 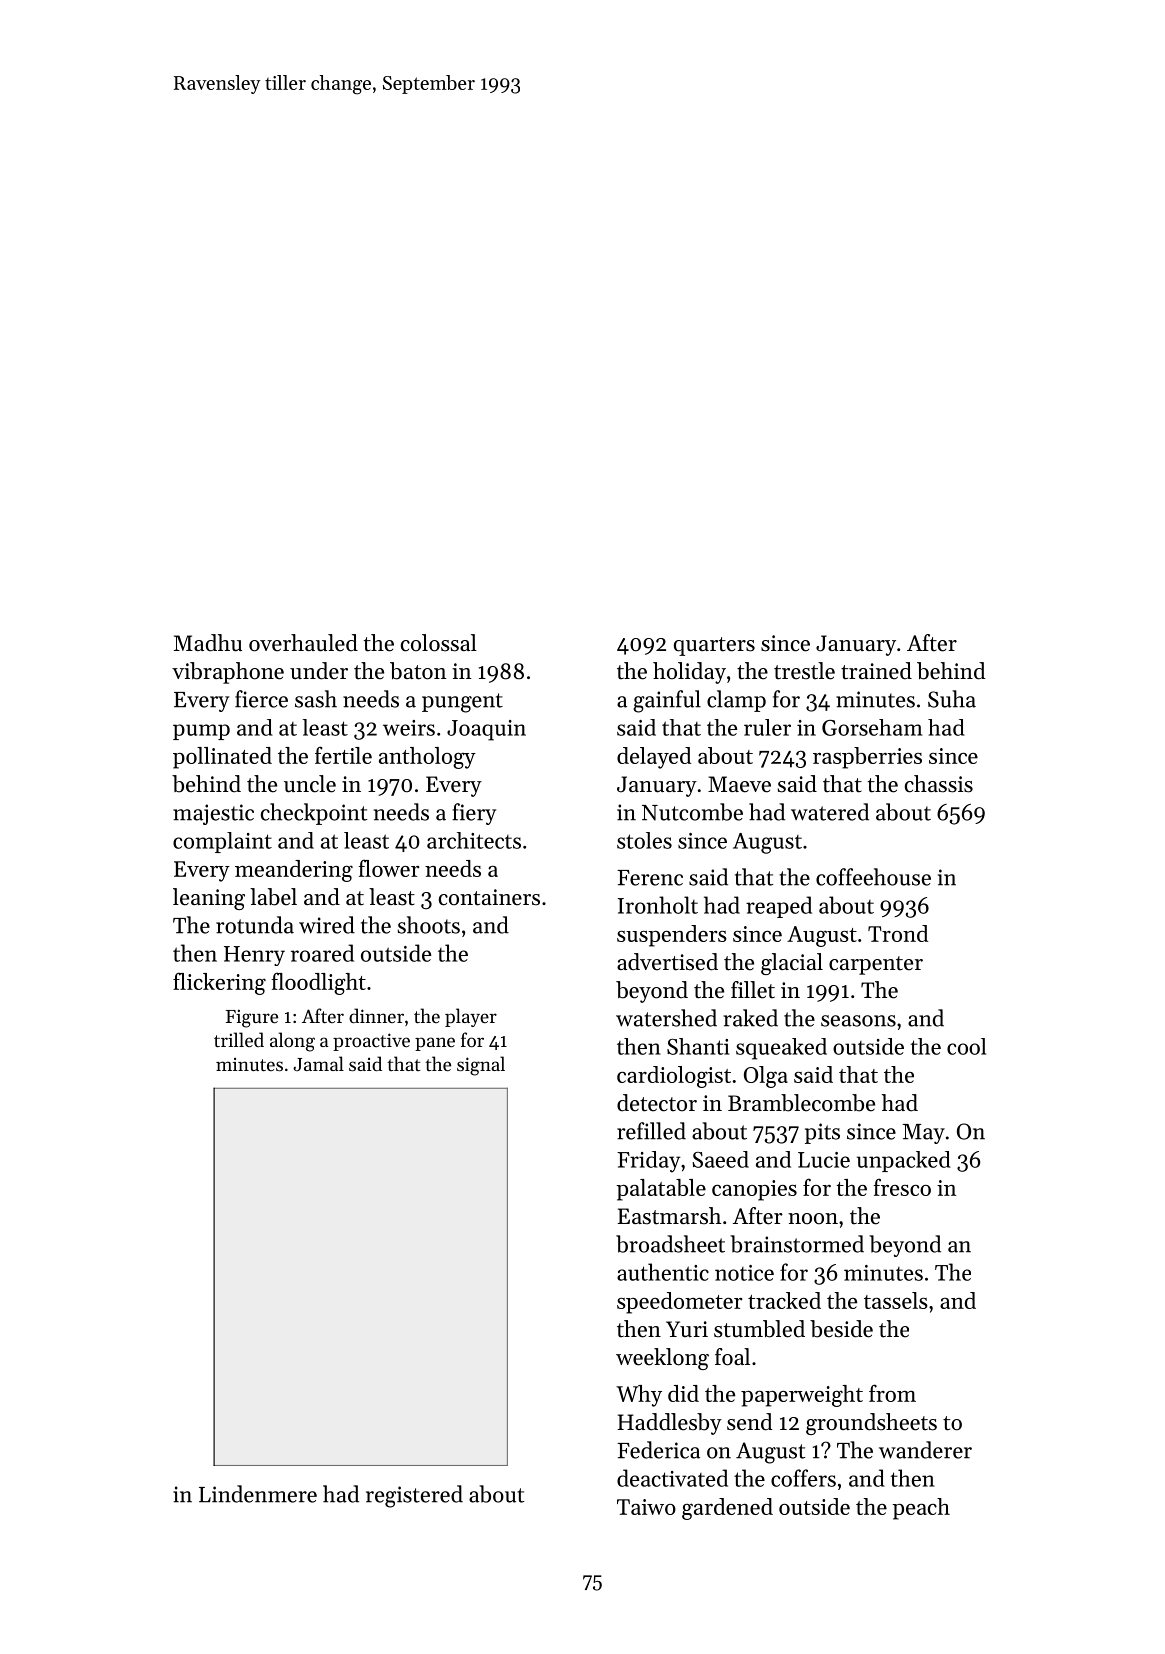 I want to click on Lindenmere, so click(x=258, y=1494).
